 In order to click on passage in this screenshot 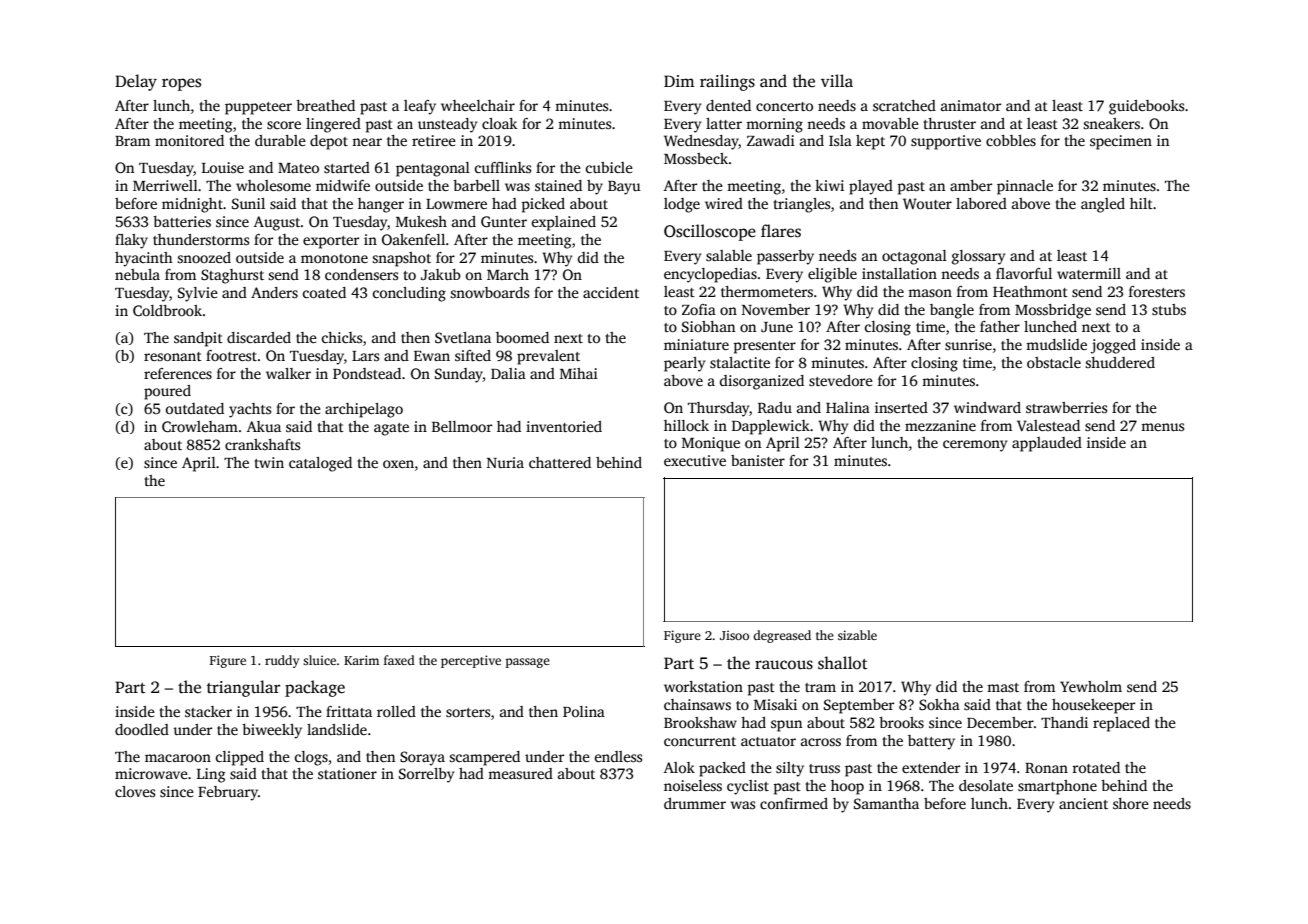, I will do `click(528, 663)`.
